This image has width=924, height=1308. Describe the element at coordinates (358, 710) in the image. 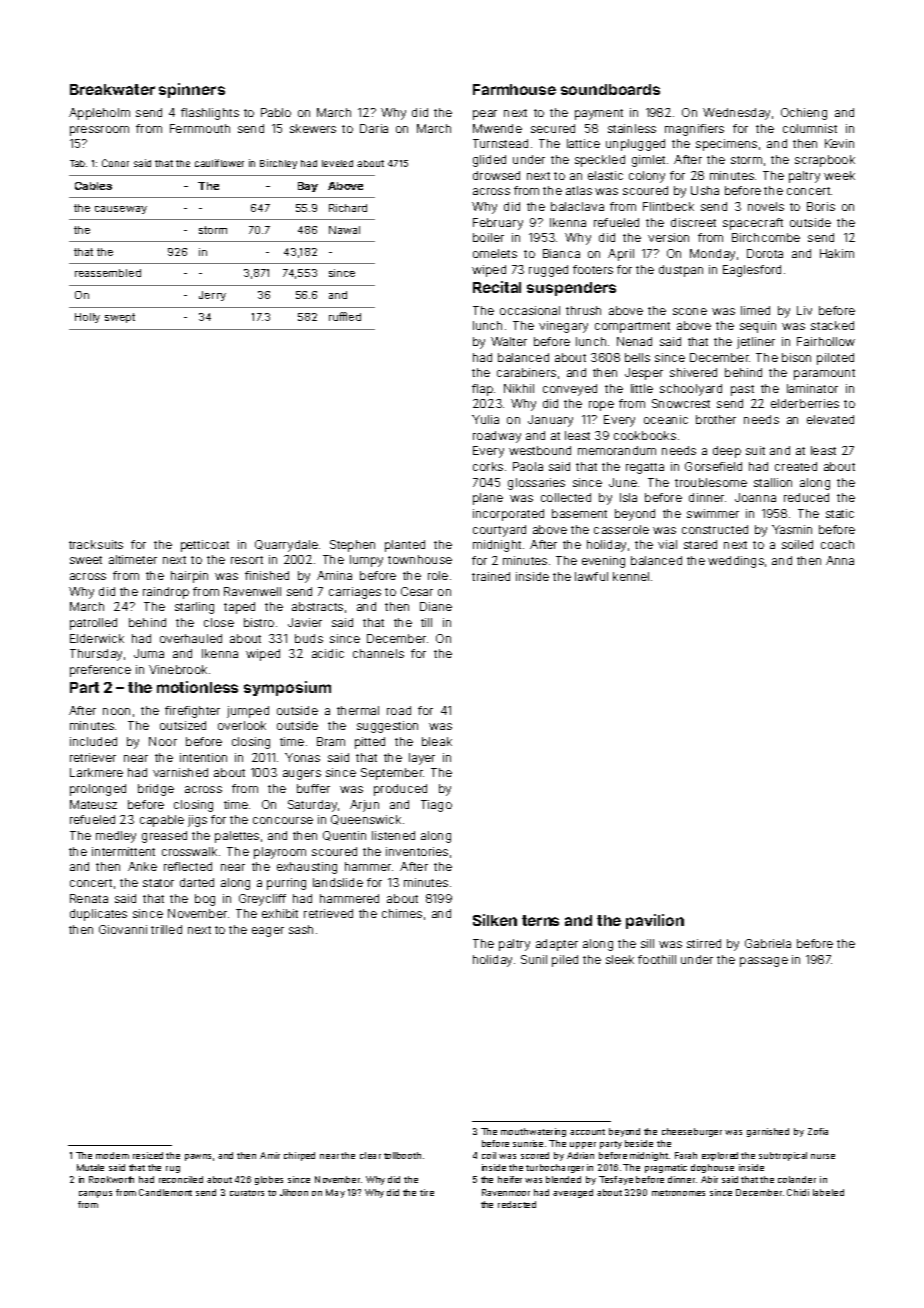

I see `thermal` at that location.
